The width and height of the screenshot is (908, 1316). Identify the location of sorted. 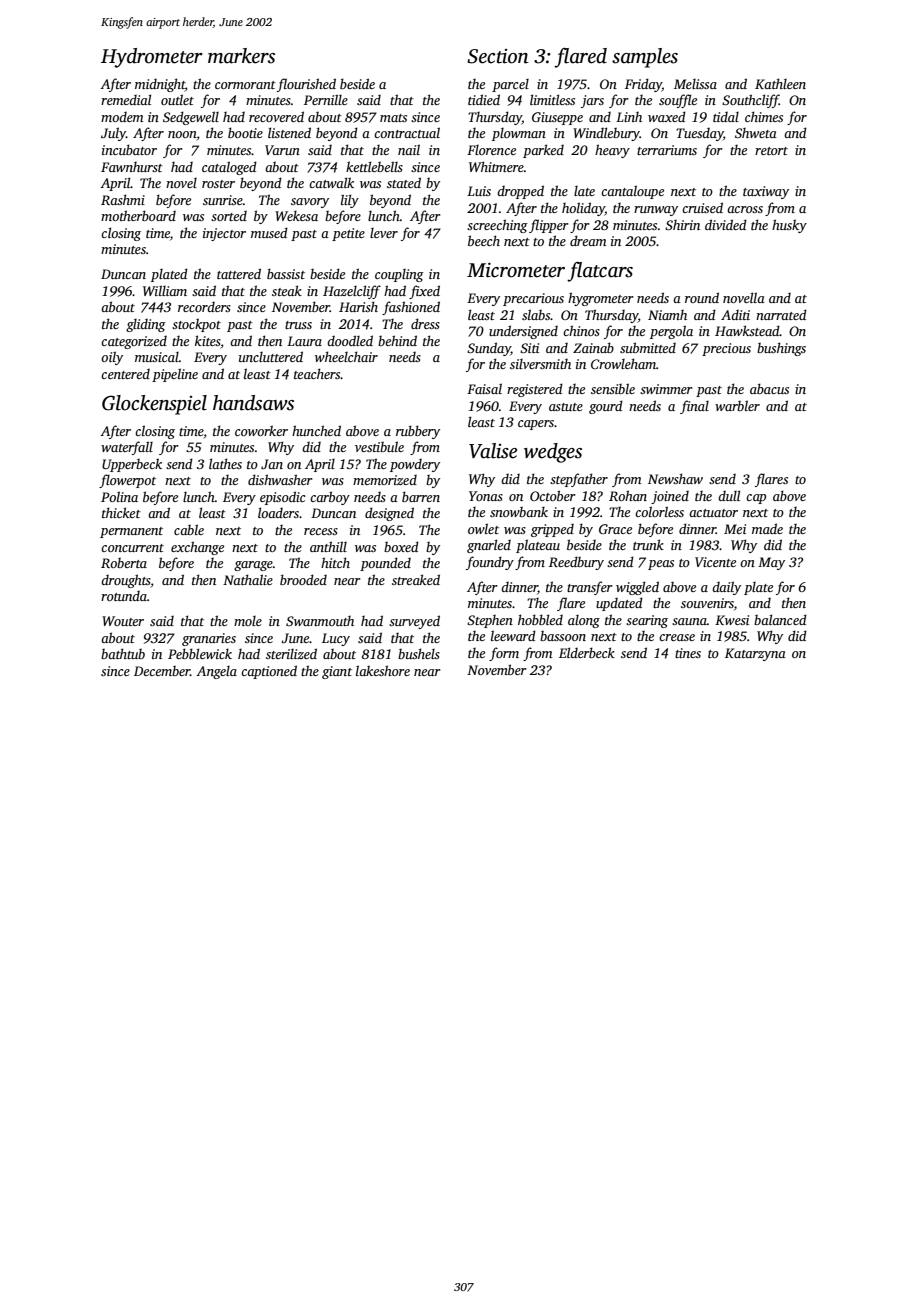
(229, 216).
